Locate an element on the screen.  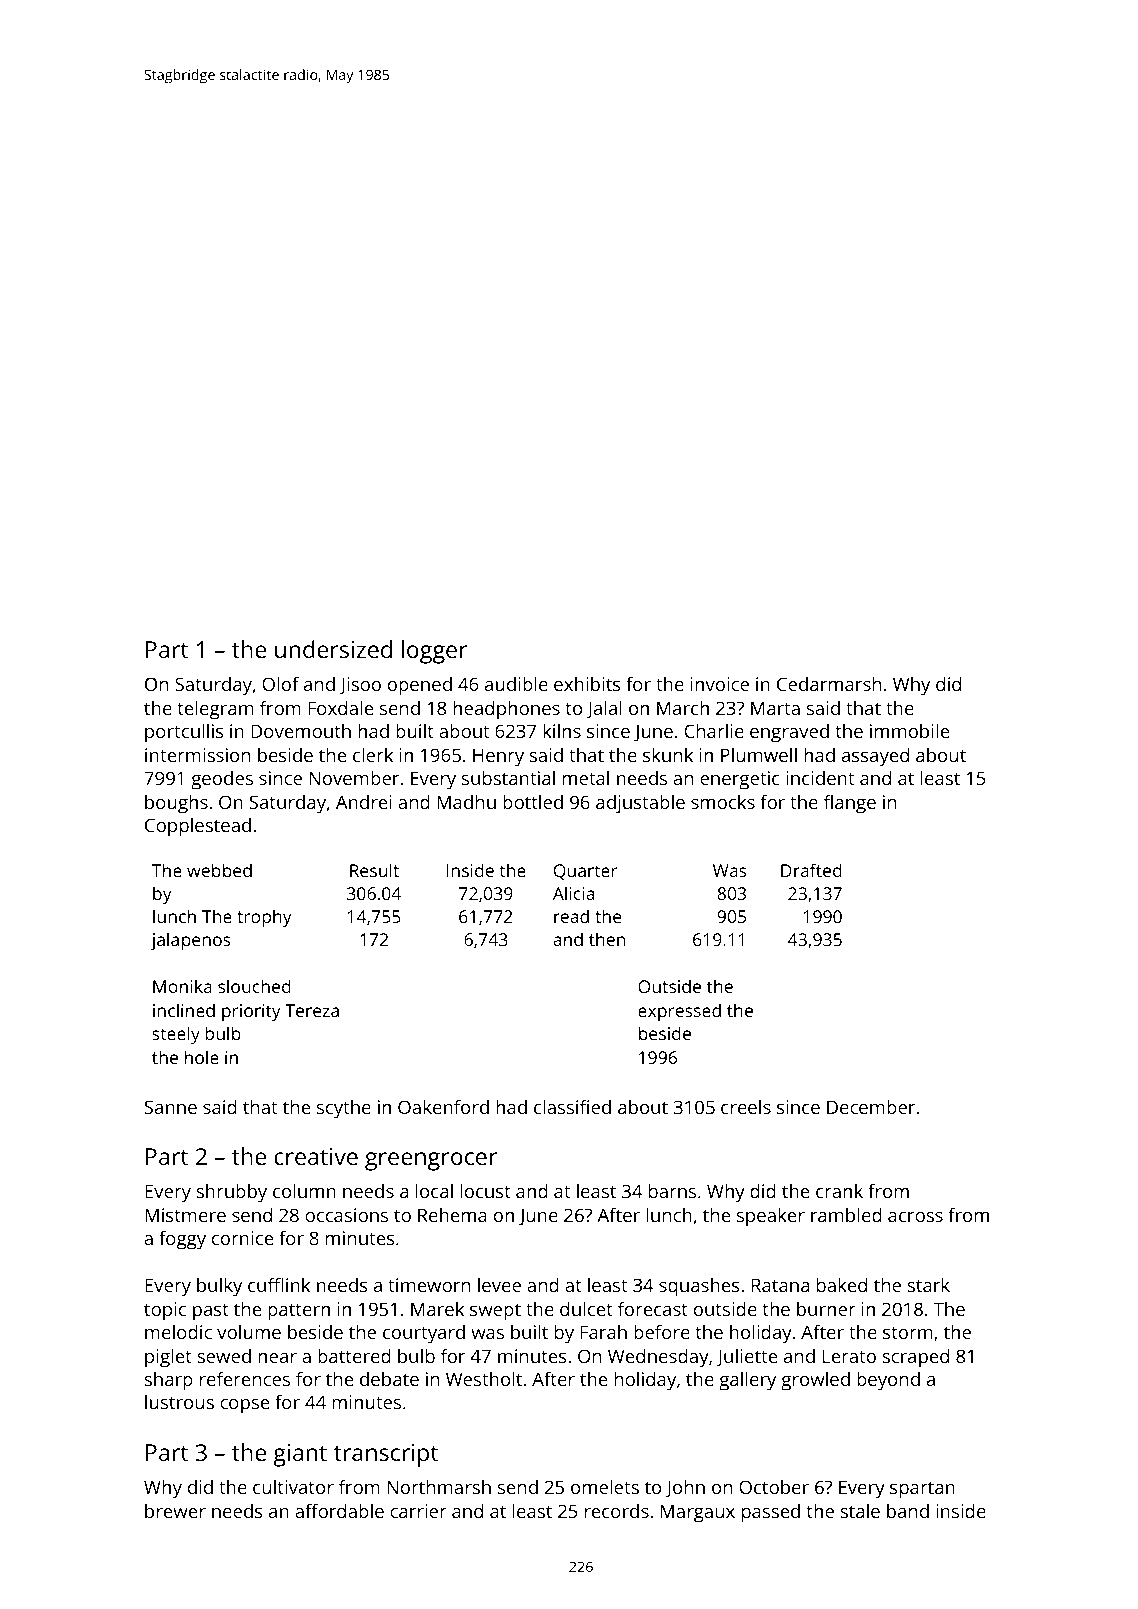
records is located at coordinates (617, 1511).
